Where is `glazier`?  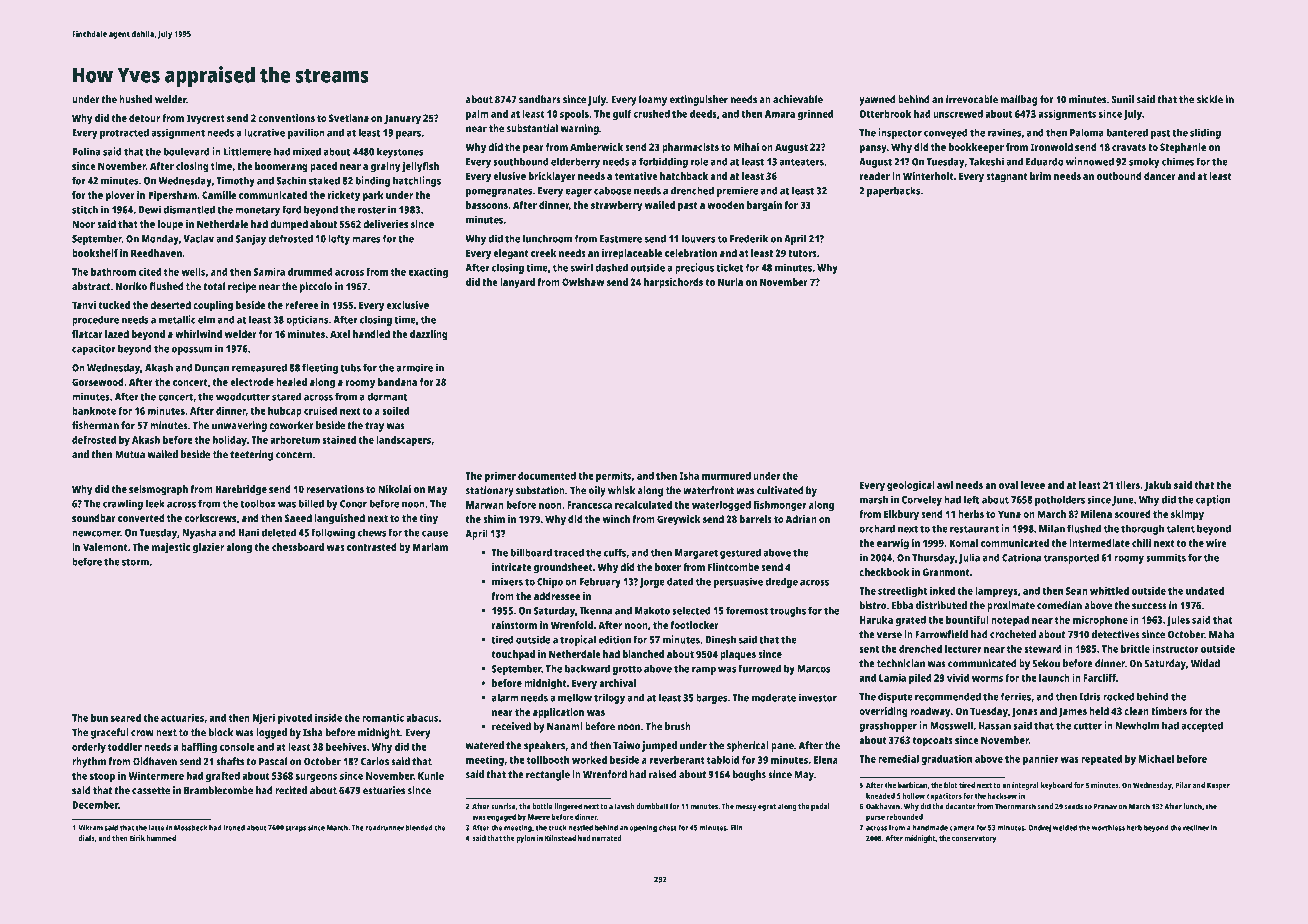
glazier is located at coordinates (208, 548).
